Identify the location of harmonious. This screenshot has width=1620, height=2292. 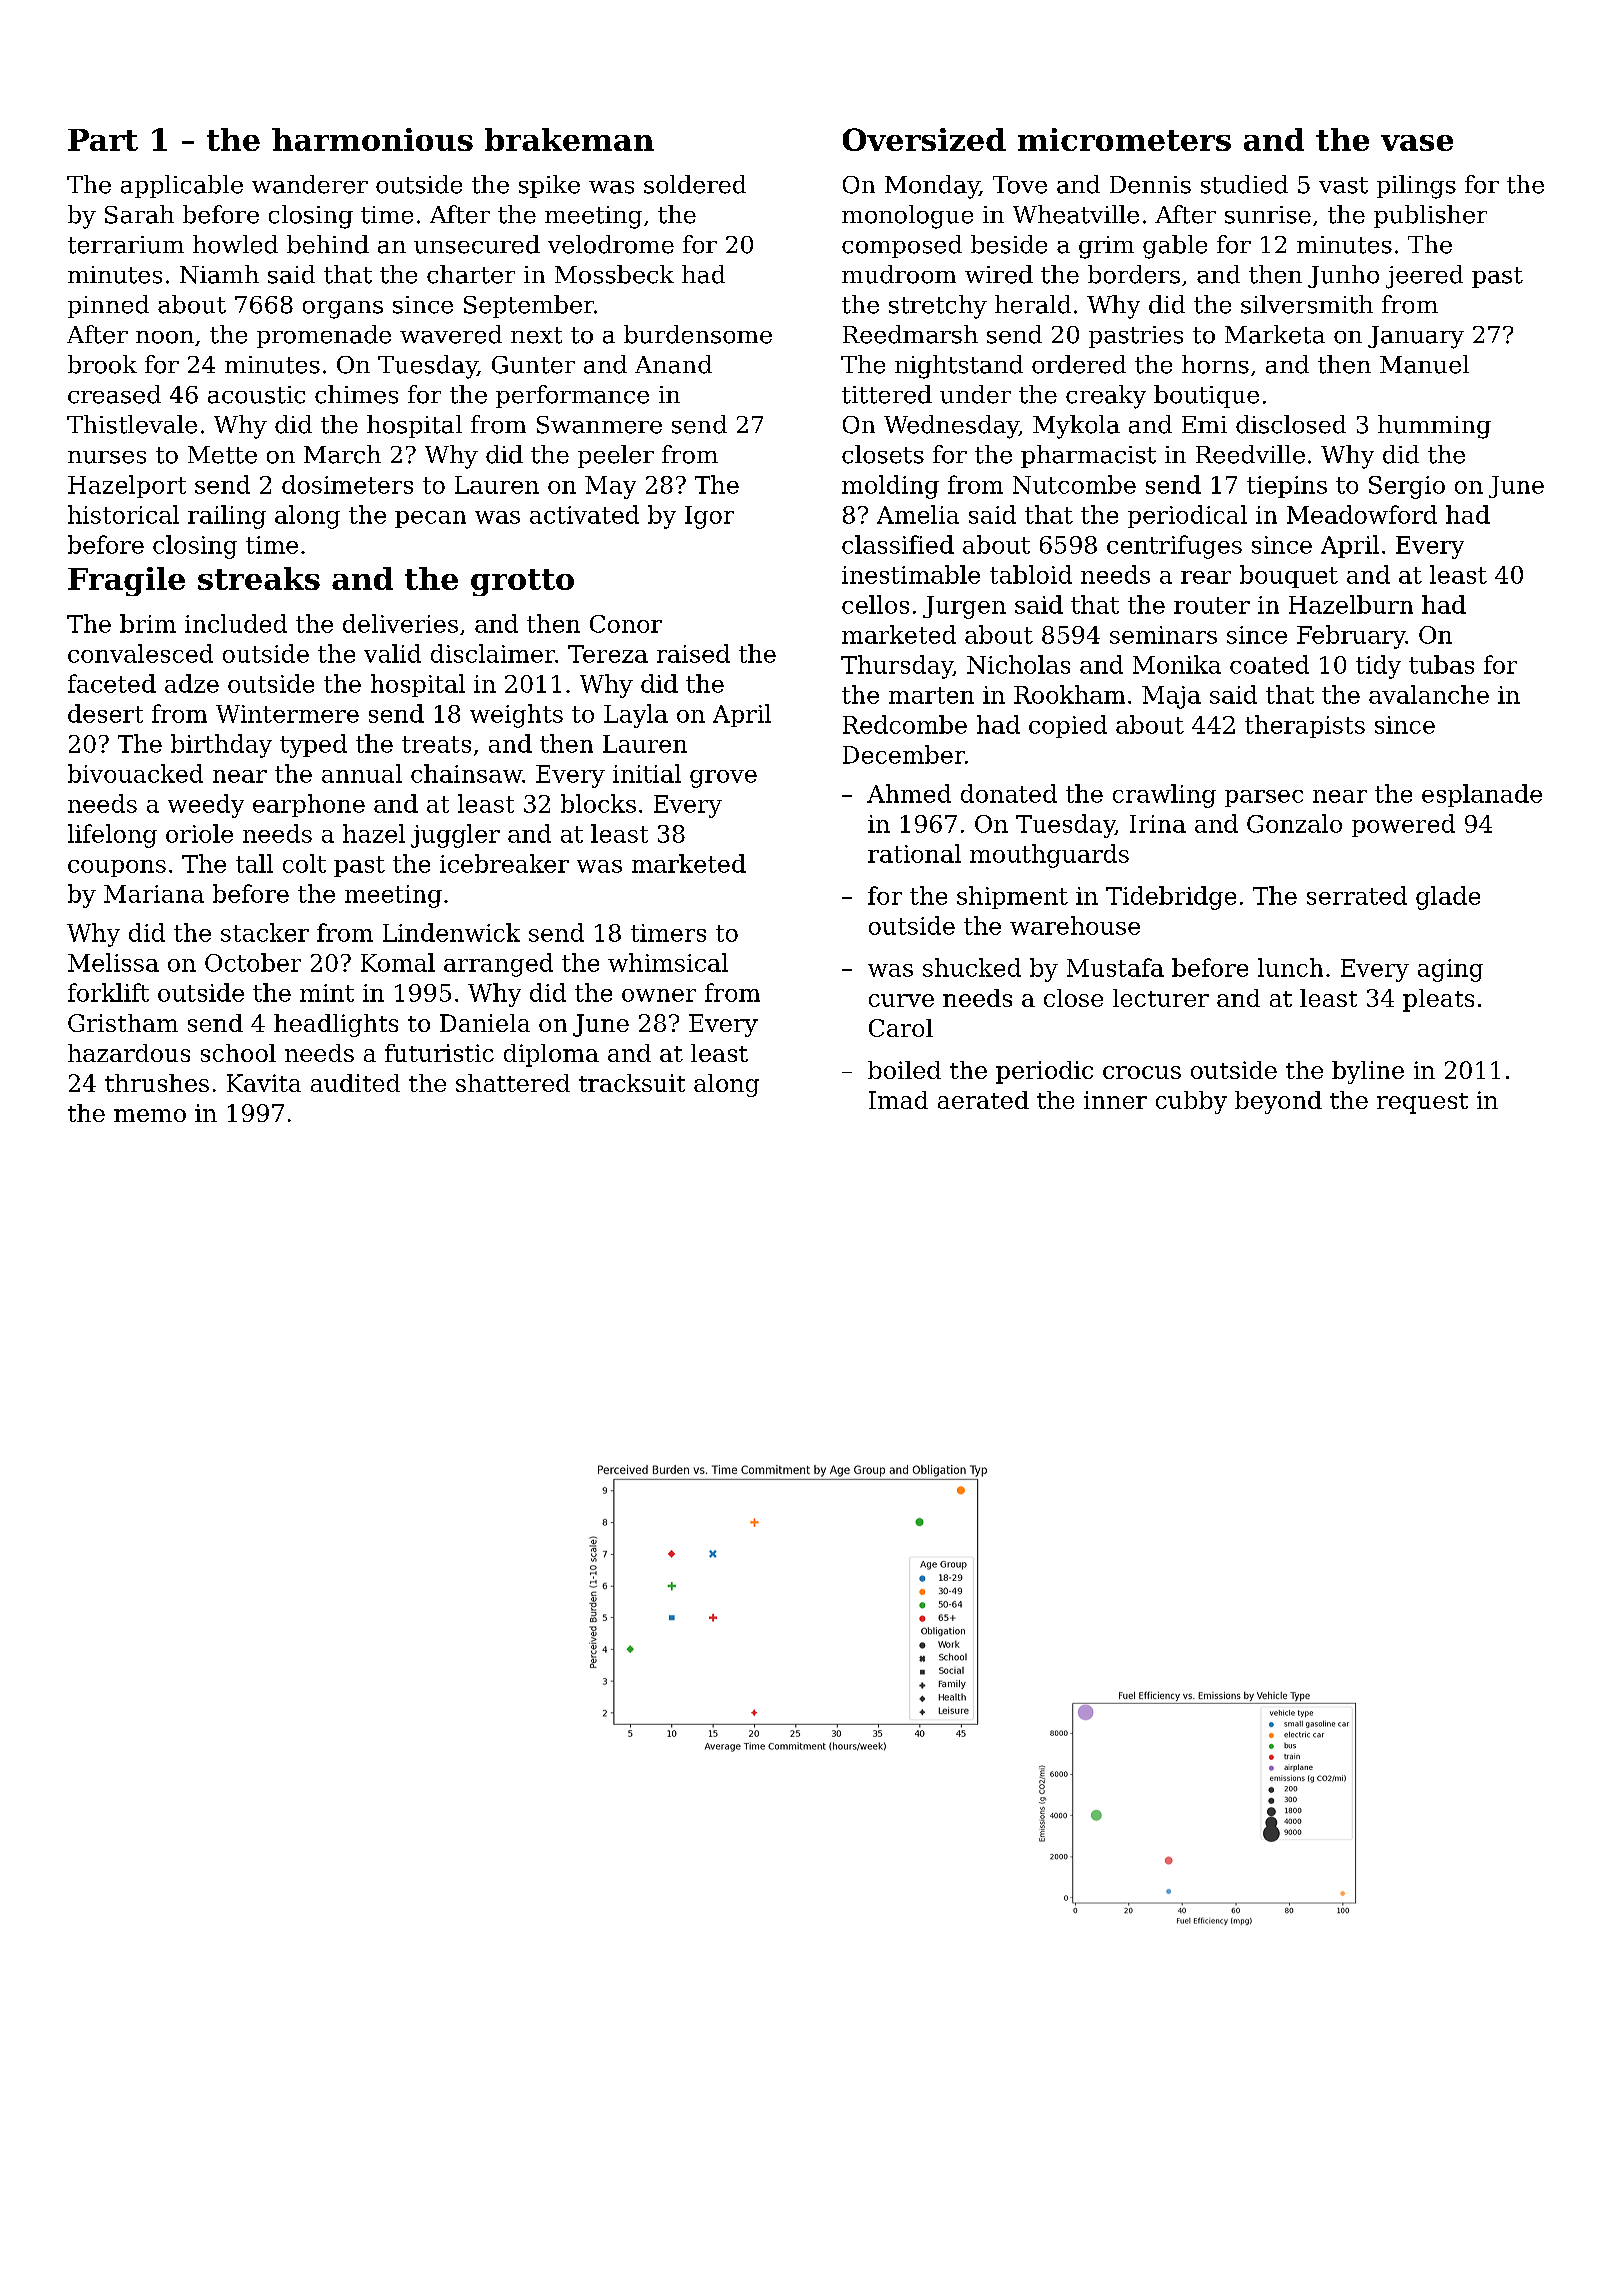
(372, 139).
